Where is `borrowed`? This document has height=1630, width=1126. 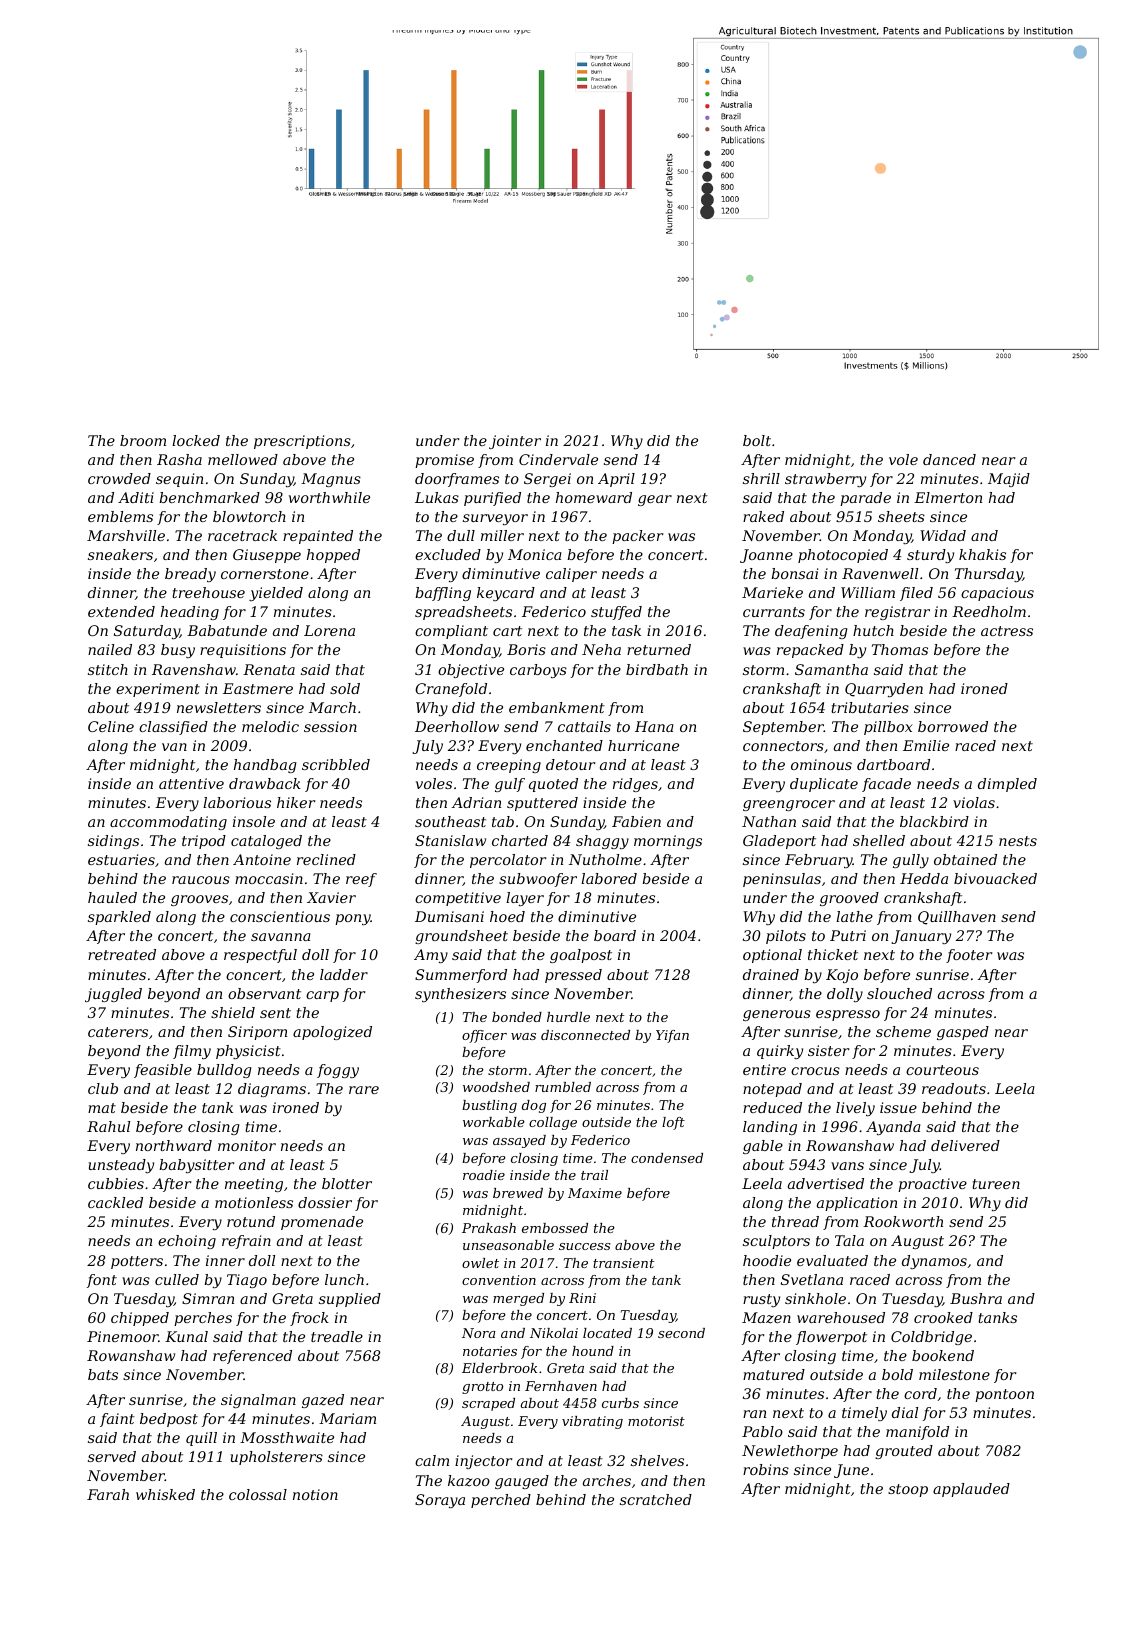 borrowed is located at coordinates (953, 726).
